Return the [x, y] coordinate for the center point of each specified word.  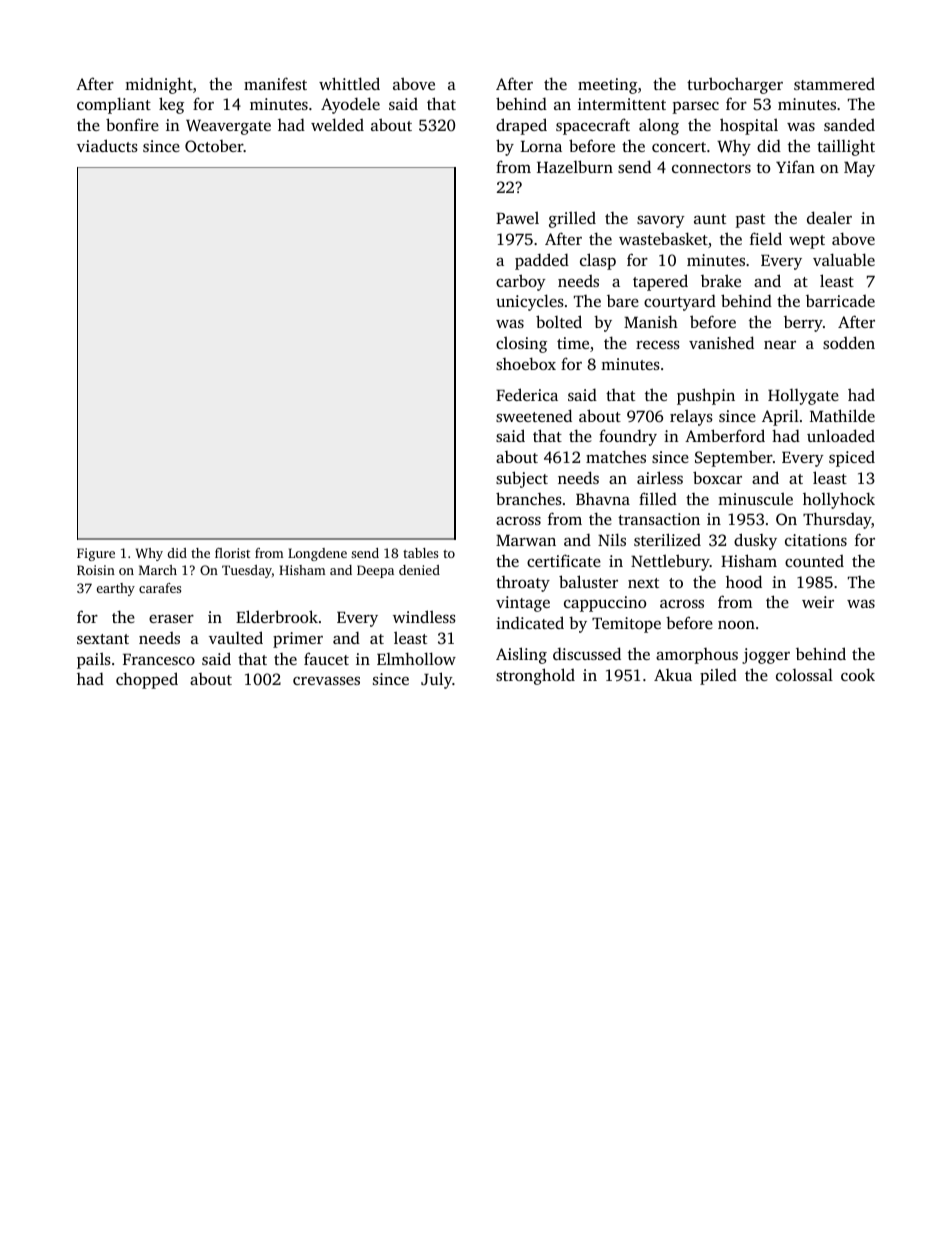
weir [818, 602]
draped [521, 126]
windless [424, 616]
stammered [834, 84]
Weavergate [228, 127]
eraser [171, 619]
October [214, 146]
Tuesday [247, 571]
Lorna [541, 146]
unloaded [841, 435]
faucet [326, 658]
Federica [527, 394]
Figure [96, 554]
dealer [829, 217]
